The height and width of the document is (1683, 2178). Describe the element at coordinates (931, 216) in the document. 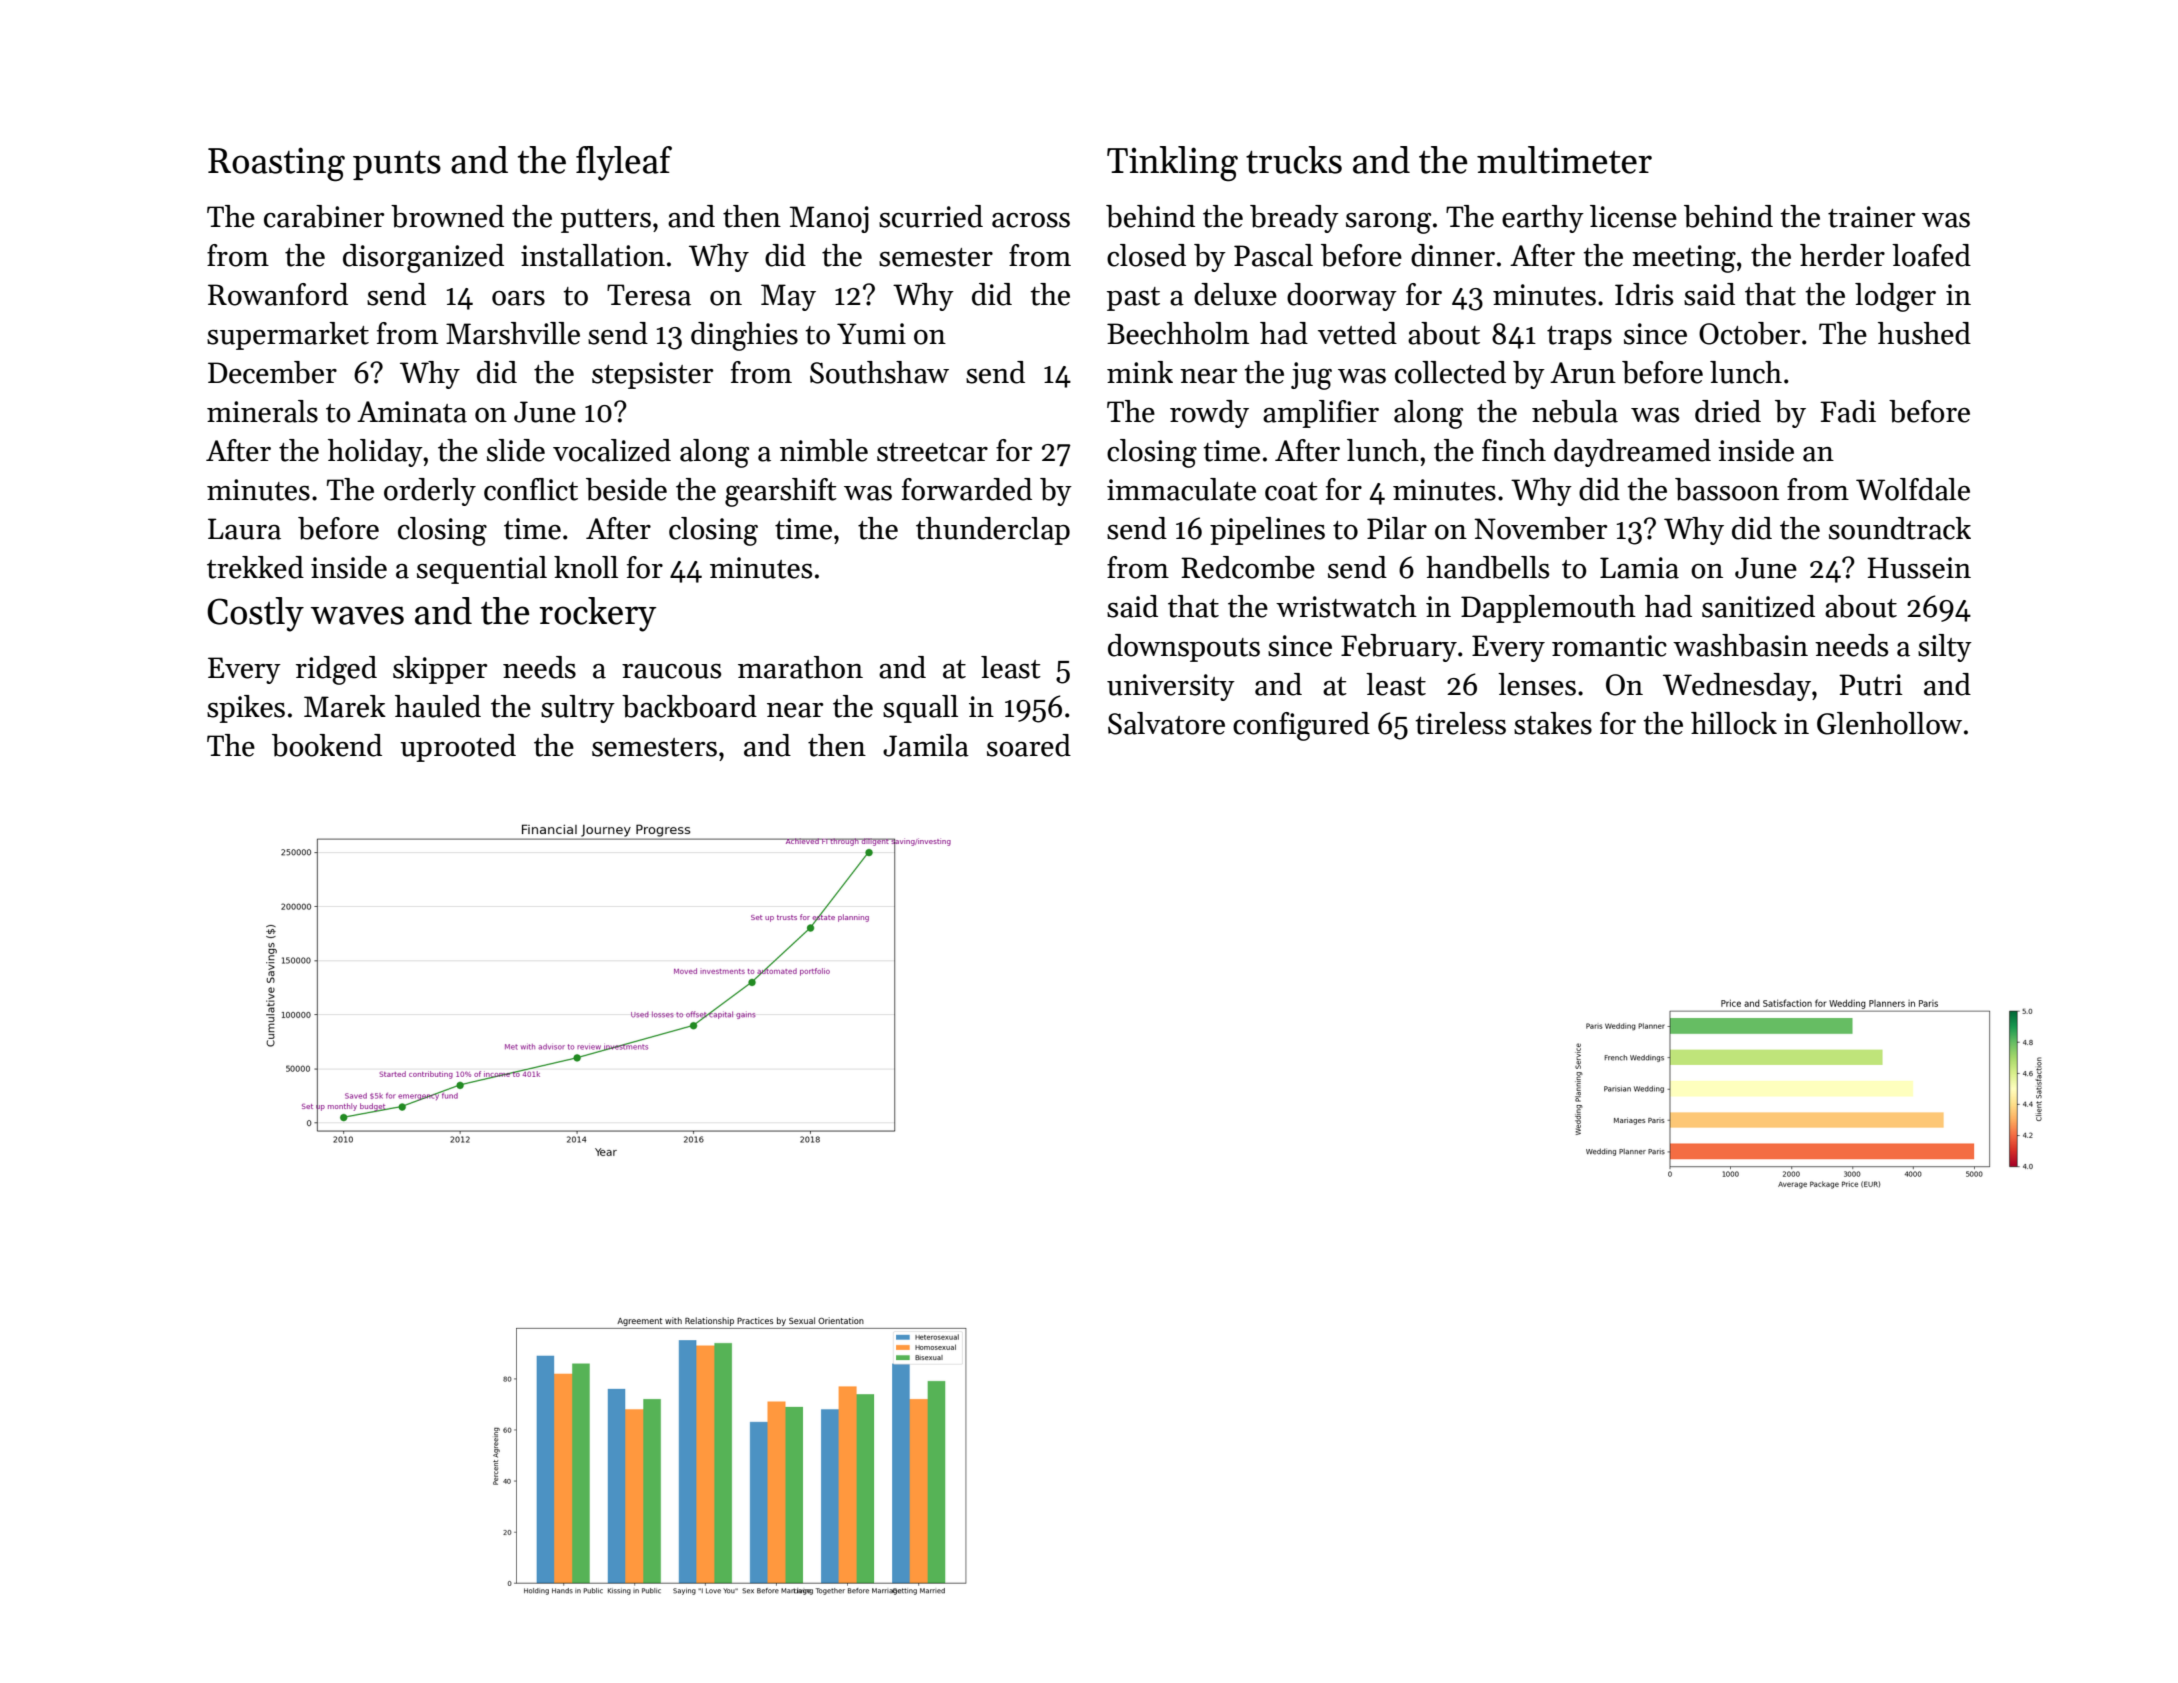

I see `scurried` at that location.
